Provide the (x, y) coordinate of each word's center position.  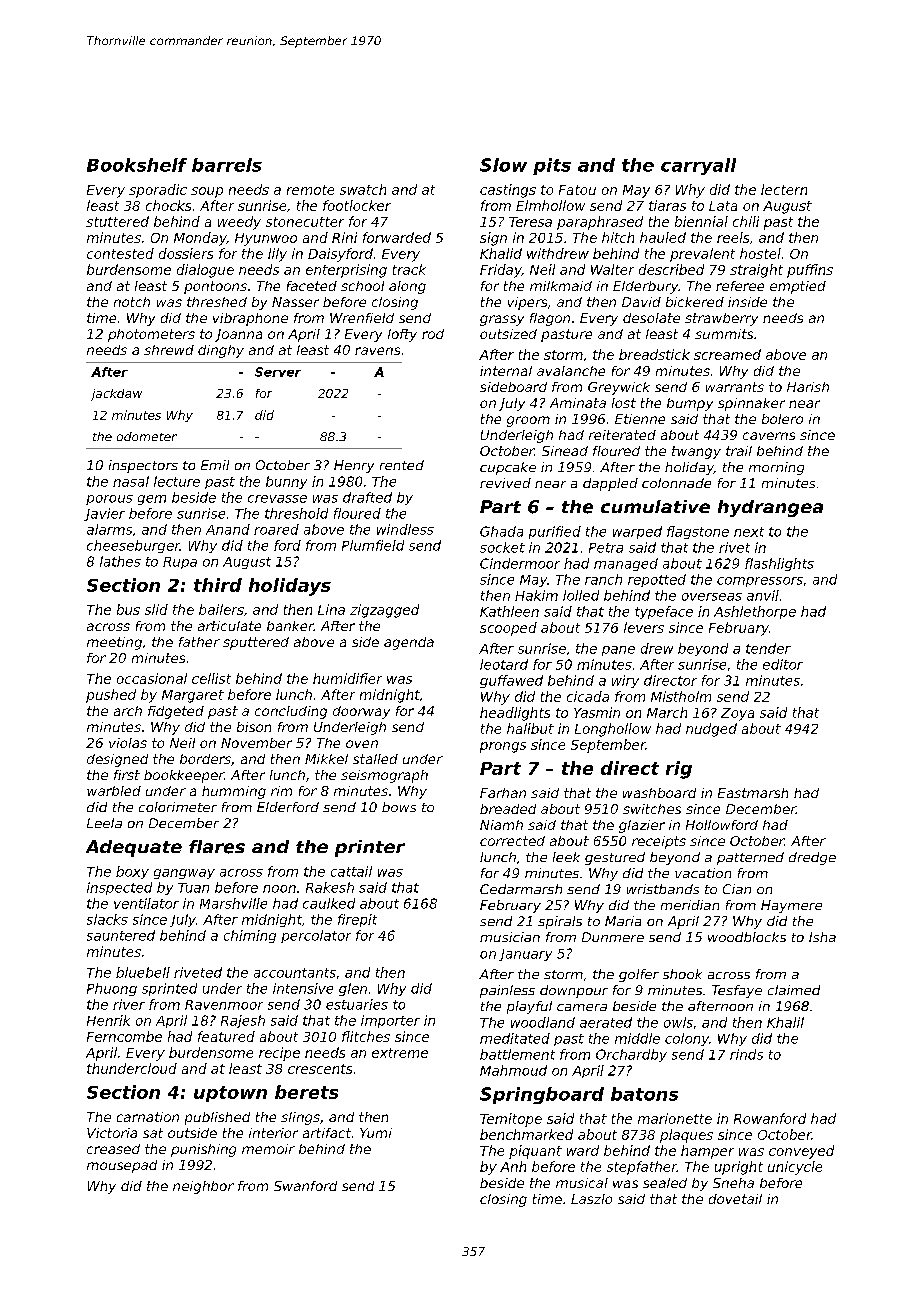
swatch (363, 189)
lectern (784, 189)
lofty (402, 335)
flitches (366, 1036)
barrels (227, 165)
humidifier (347, 678)
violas (128, 743)
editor (783, 664)
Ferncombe (124, 1036)
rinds (746, 1054)
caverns (769, 436)
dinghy (221, 351)
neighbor (203, 1187)
